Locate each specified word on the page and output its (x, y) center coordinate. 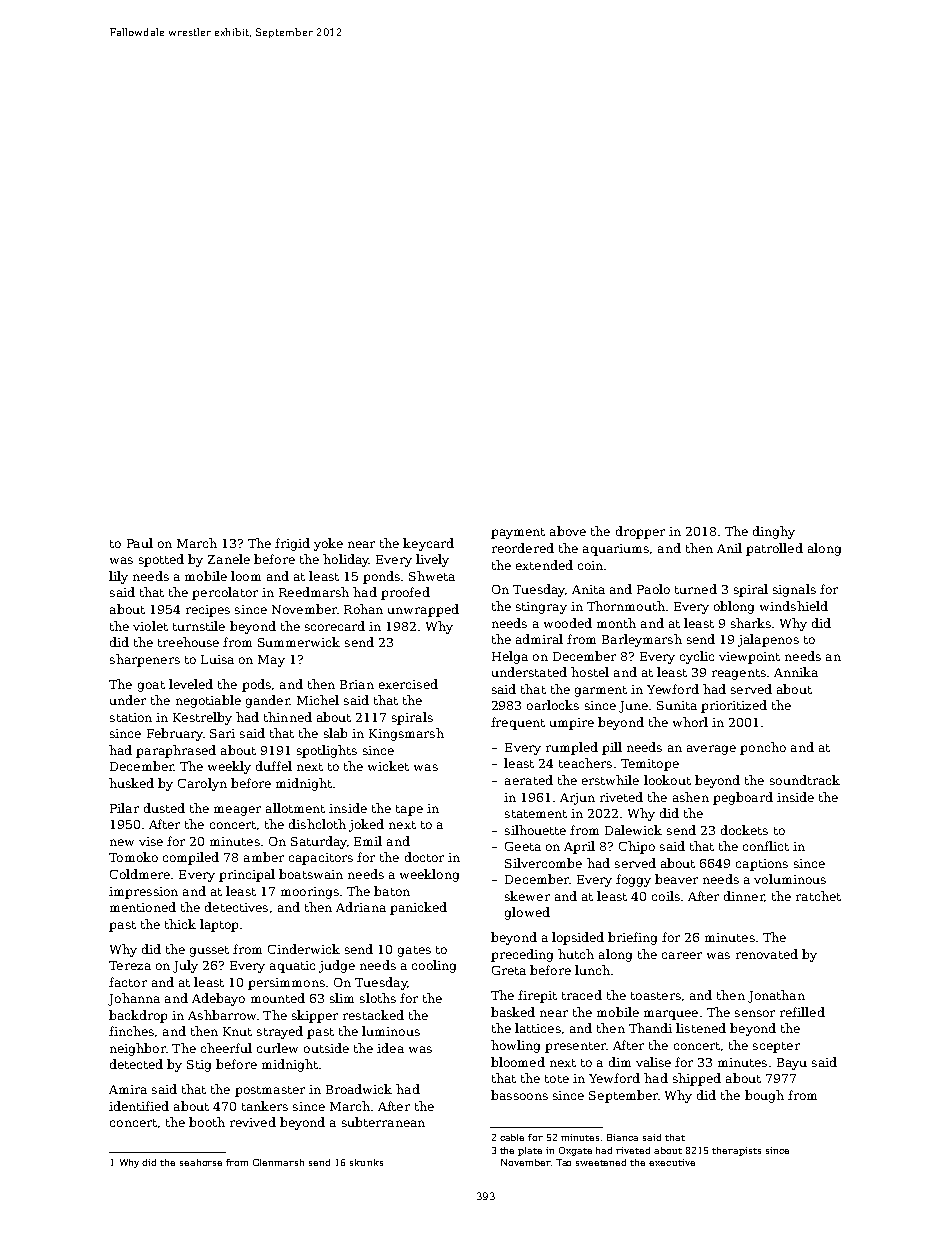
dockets (744, 830)
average (711, 750)
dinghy (774, 532)
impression (143, 893)
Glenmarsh (278, 1162)
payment (518, 533)
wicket (388, 766)
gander (268, 701)
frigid (292, 544)
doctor (424, 857)
